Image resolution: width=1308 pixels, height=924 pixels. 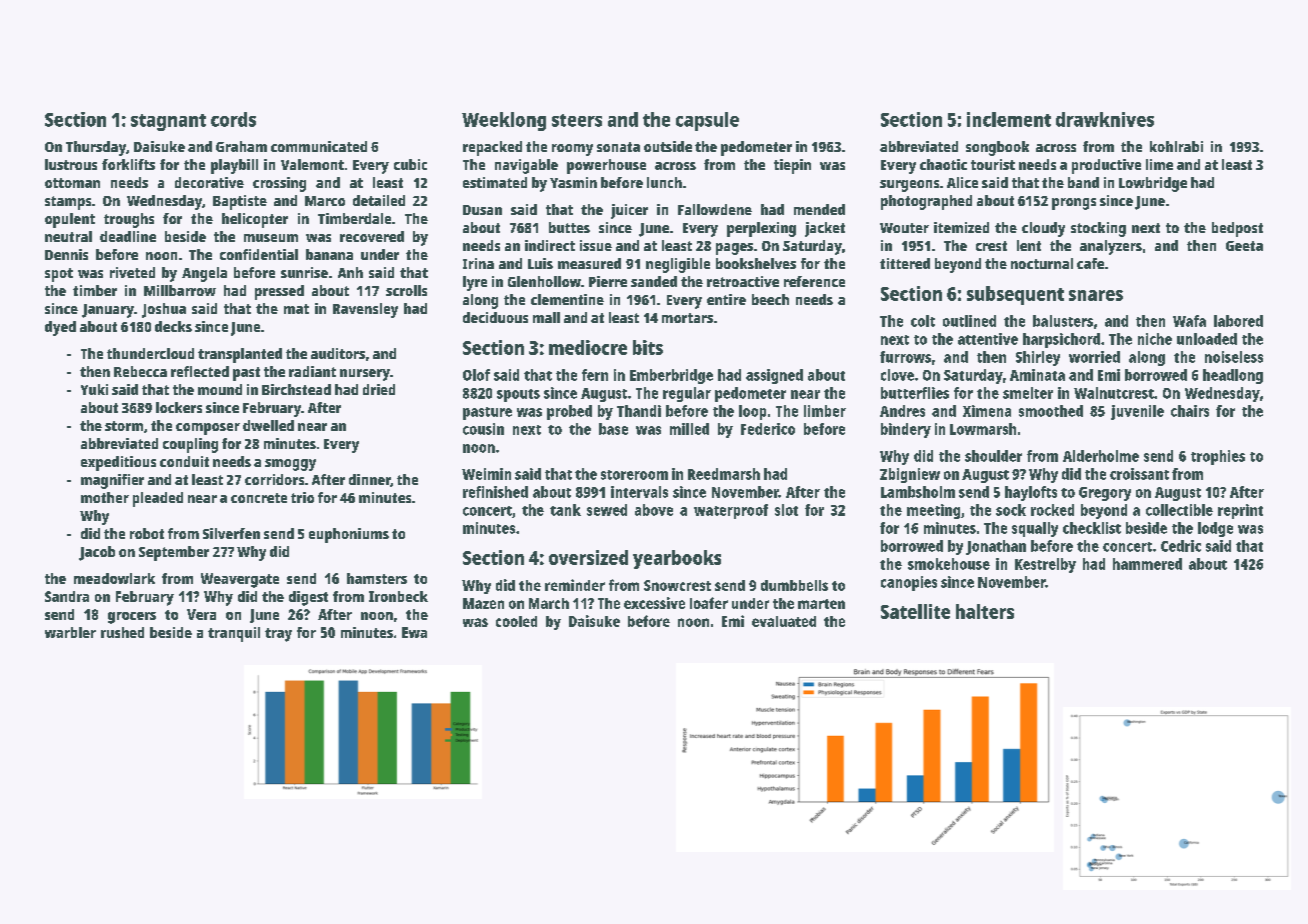 What do you see at coordinates (278, 635) in the page?
I see `tray` at bounding box center [278, 635].
